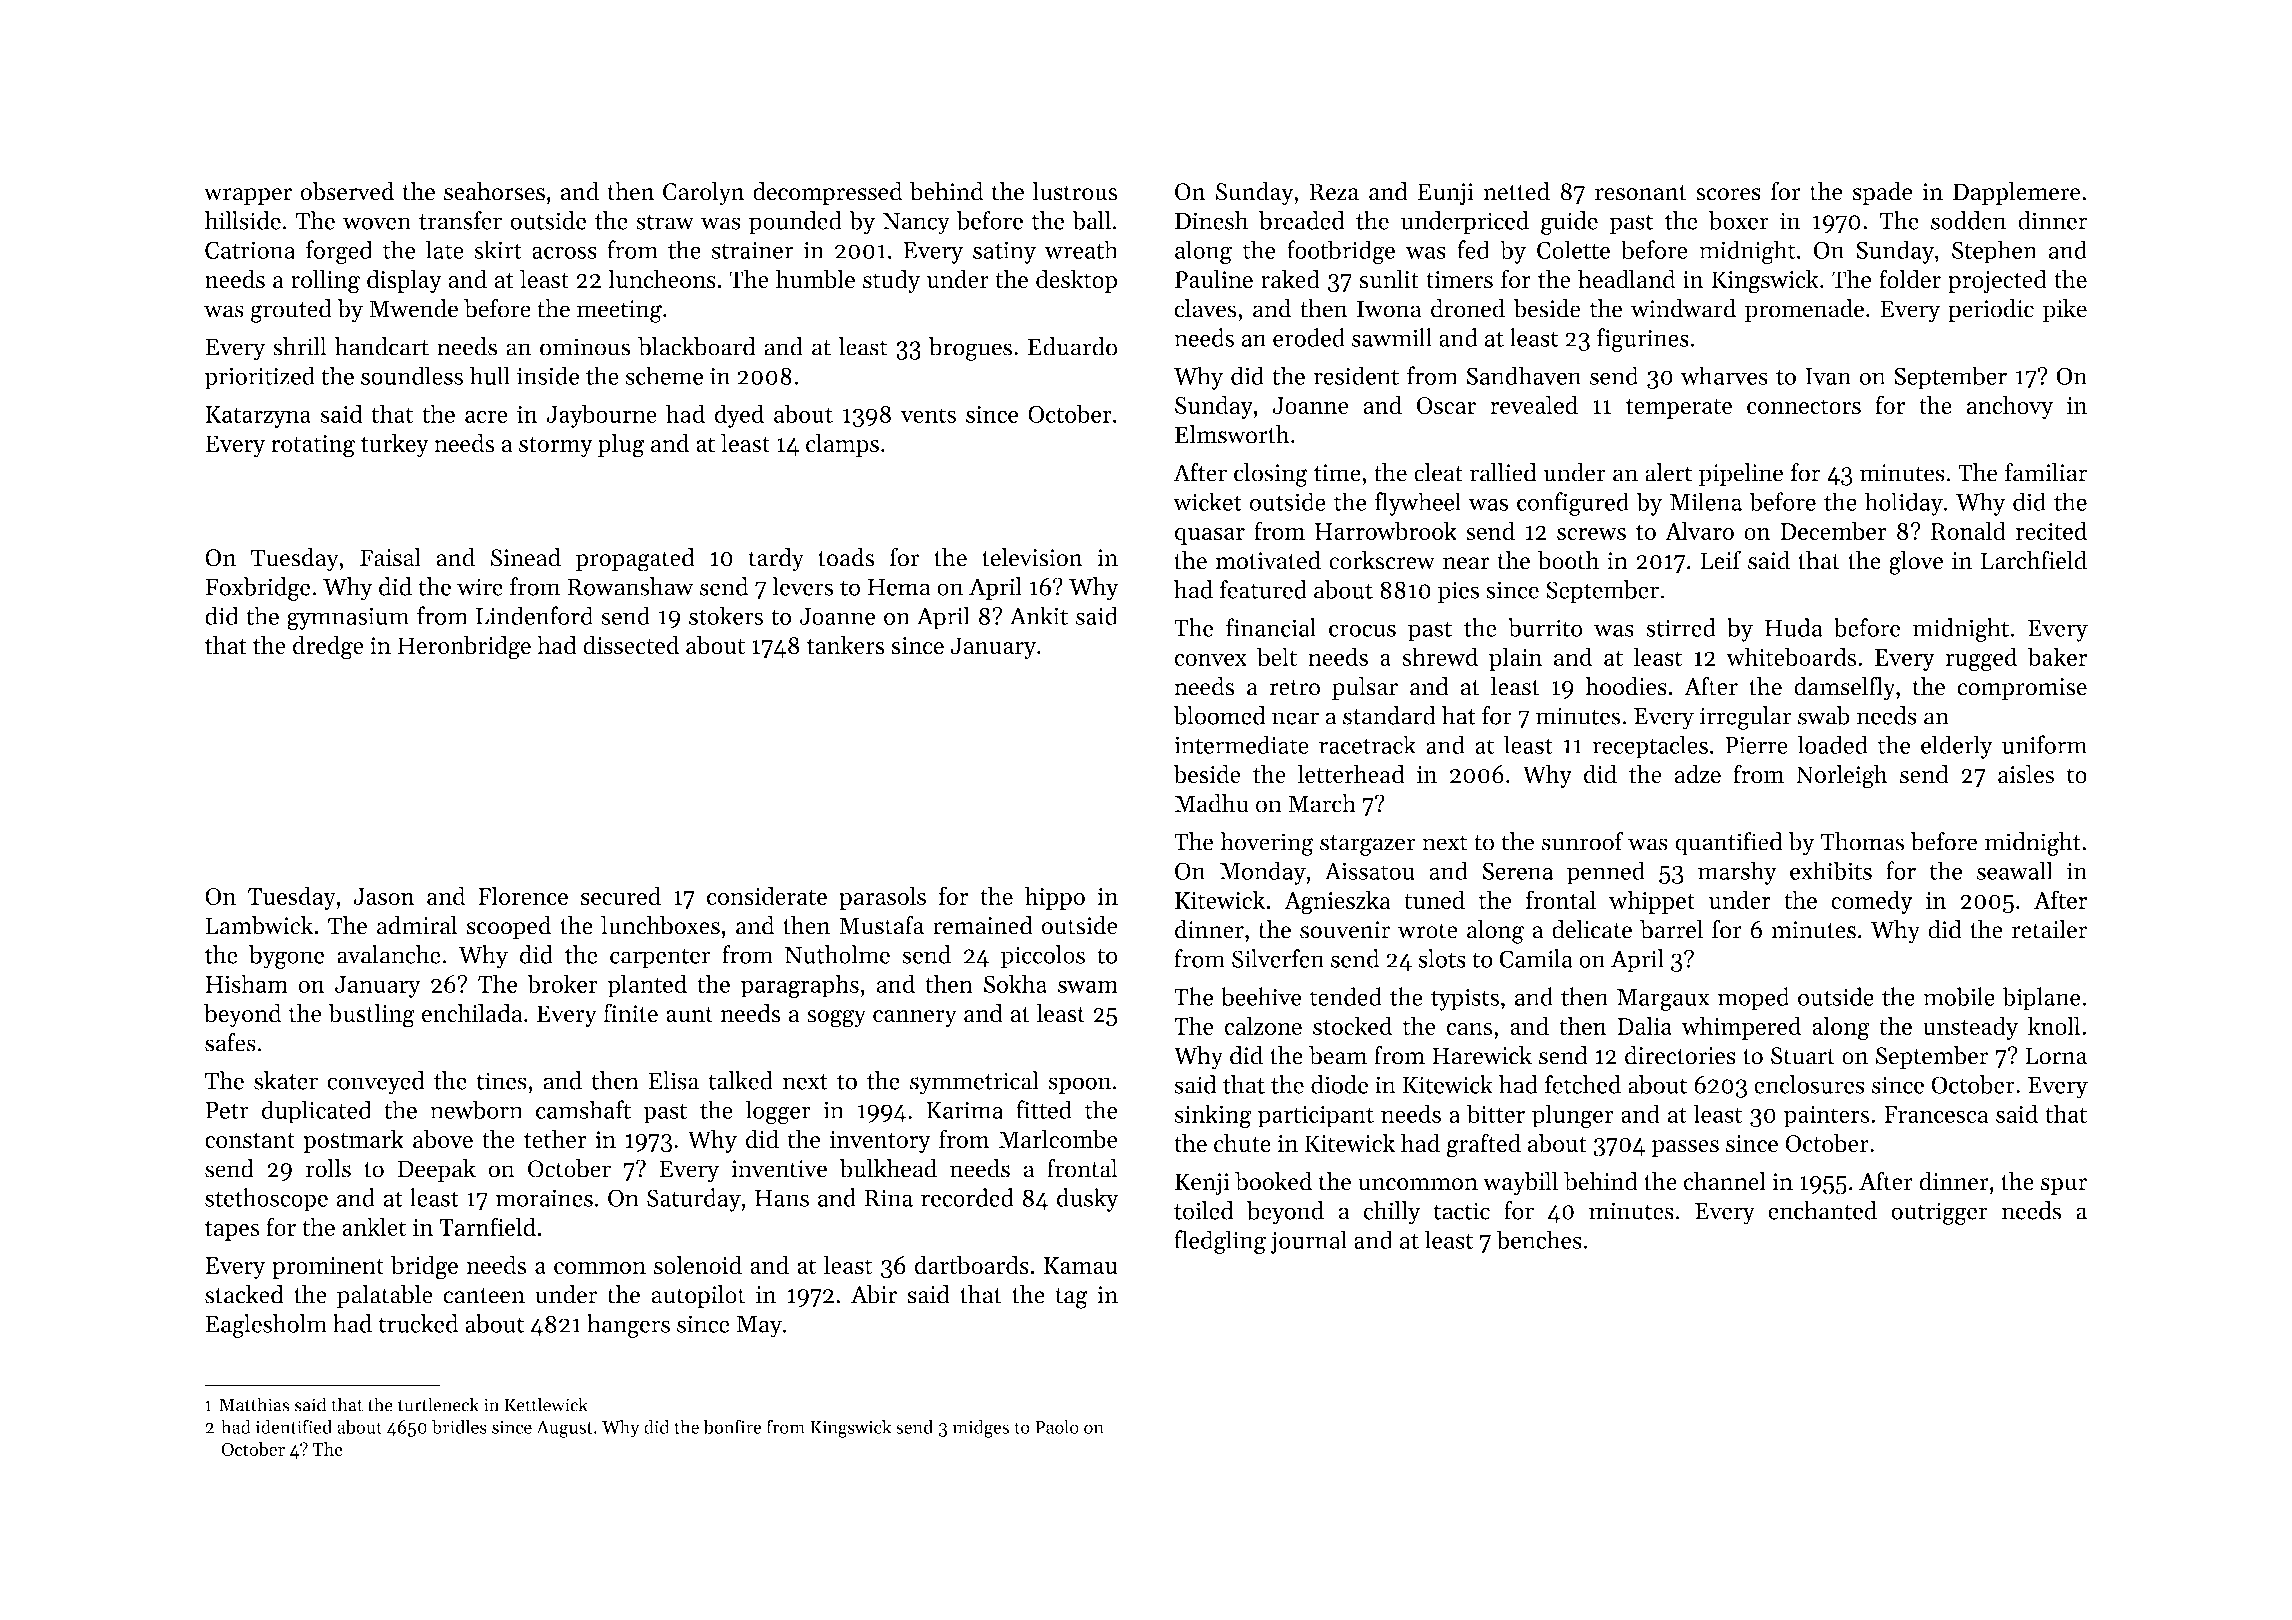 This image has width=2292, height=1620. Describe the element at coordinates (1057, 1426) in the image. I see `Paolo` at that location.
